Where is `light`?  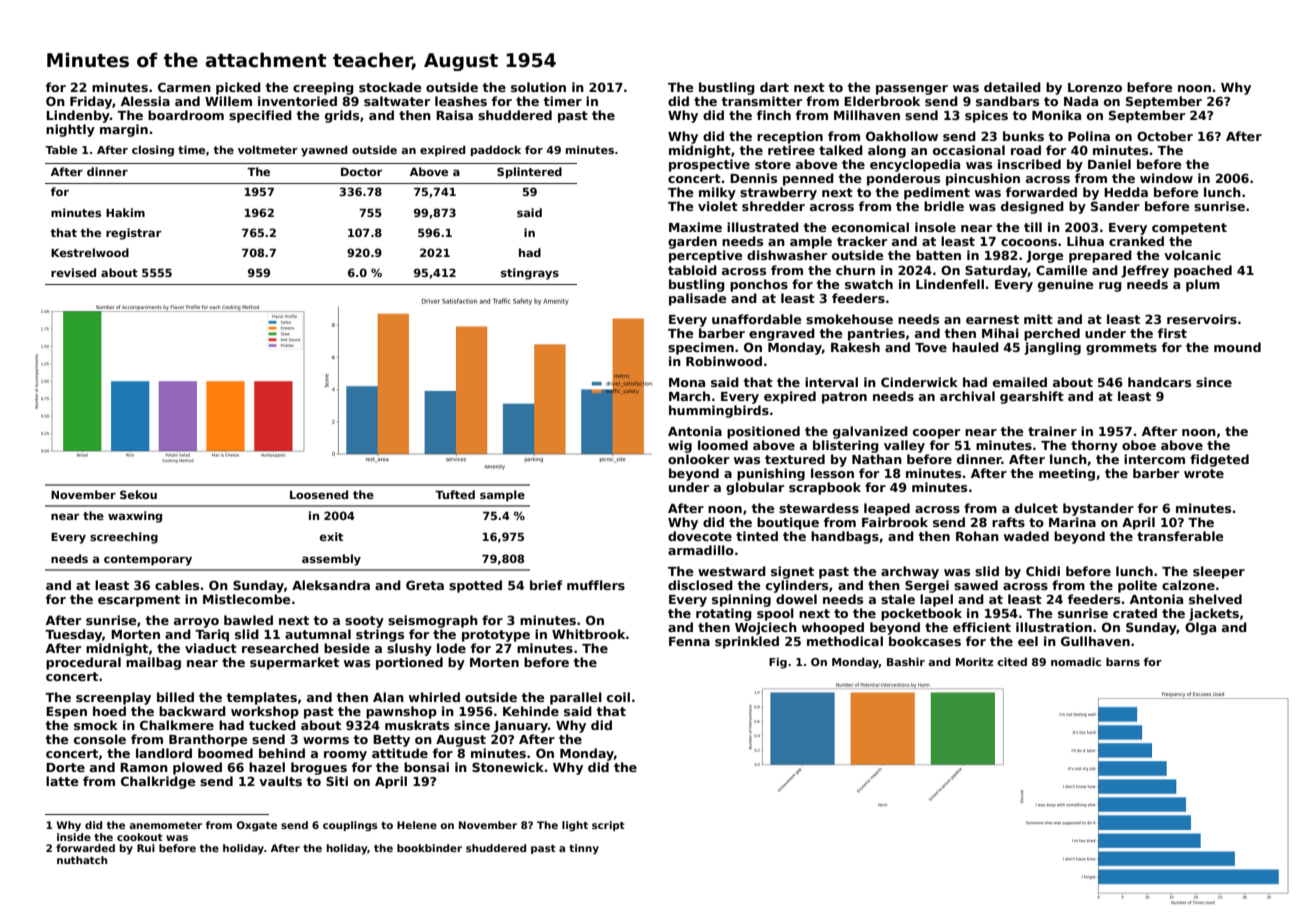
light is located at coordinates (575, 826).
